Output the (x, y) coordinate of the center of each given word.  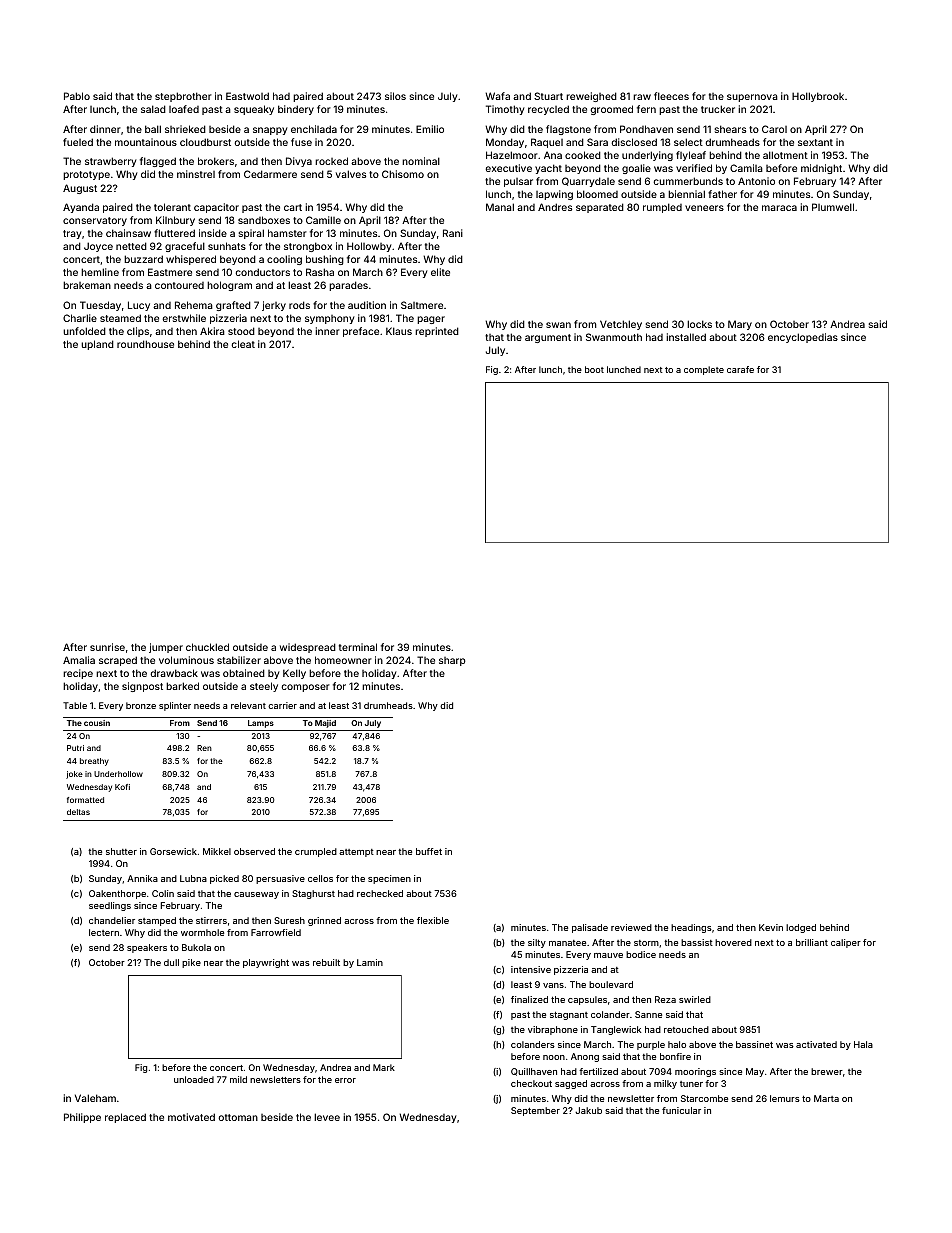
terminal (358, 647)
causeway (256, 895)
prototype (86, 175)
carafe (740, 369)
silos (395, 96)
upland (97, 345)
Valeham (95, 1098)
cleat (243, 344)
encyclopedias (803, 338)
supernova (752, 98)
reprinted (437, 332)
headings (691, 928)
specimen (389, 879)
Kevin (771, 927)
